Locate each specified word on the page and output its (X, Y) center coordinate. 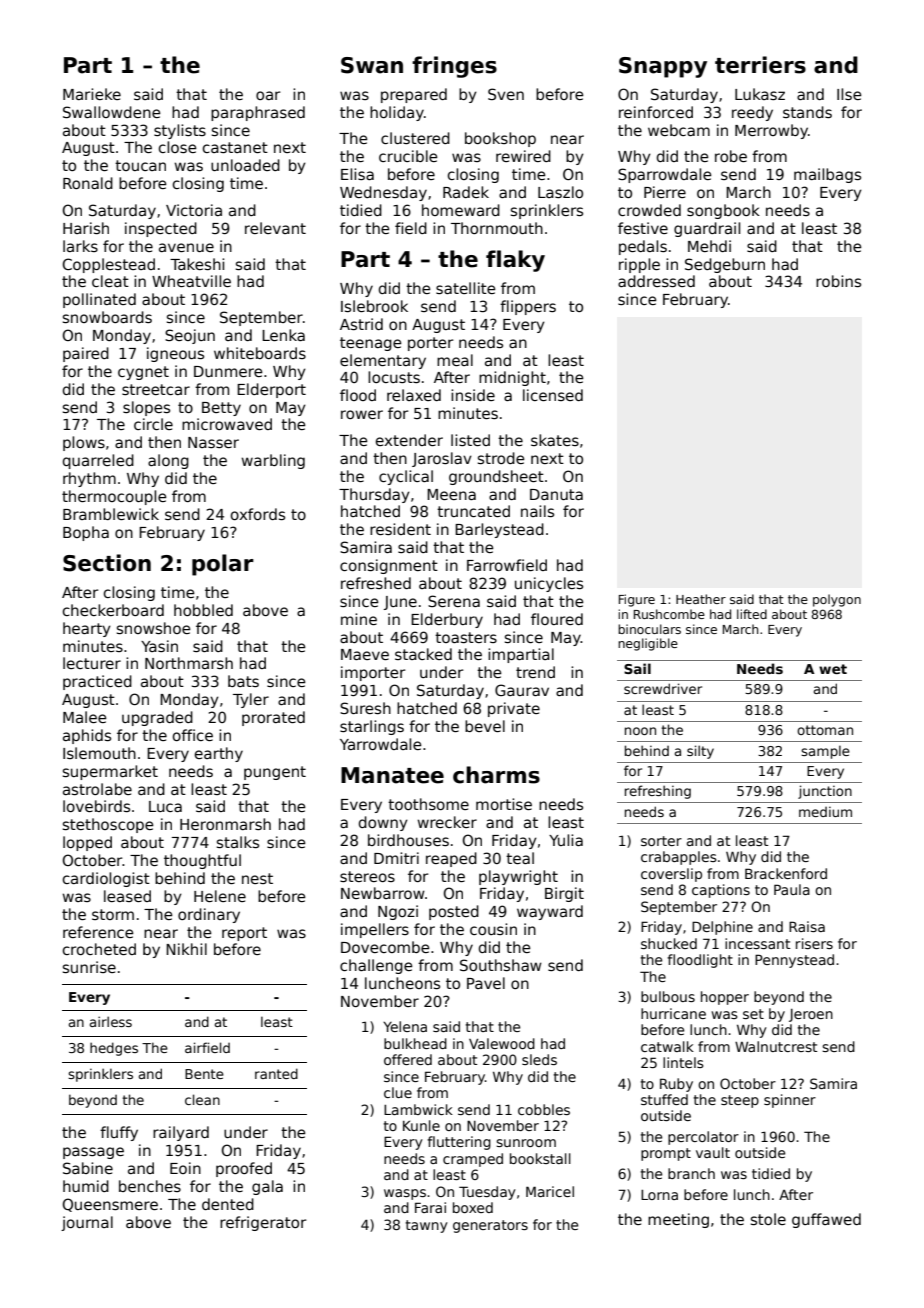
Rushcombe (669, 614)
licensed (553, 395)
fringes (454, 67)
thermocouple (114, 497)
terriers (760, 65)
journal (87, 1223)
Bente (204, 1074)
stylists (180, 131)
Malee (85, 717)
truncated (473, 511)
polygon (837, 600)
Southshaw (501, 965)
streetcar (156, 389)
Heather (701, 599)
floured (557, 619)
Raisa (807, 926)
